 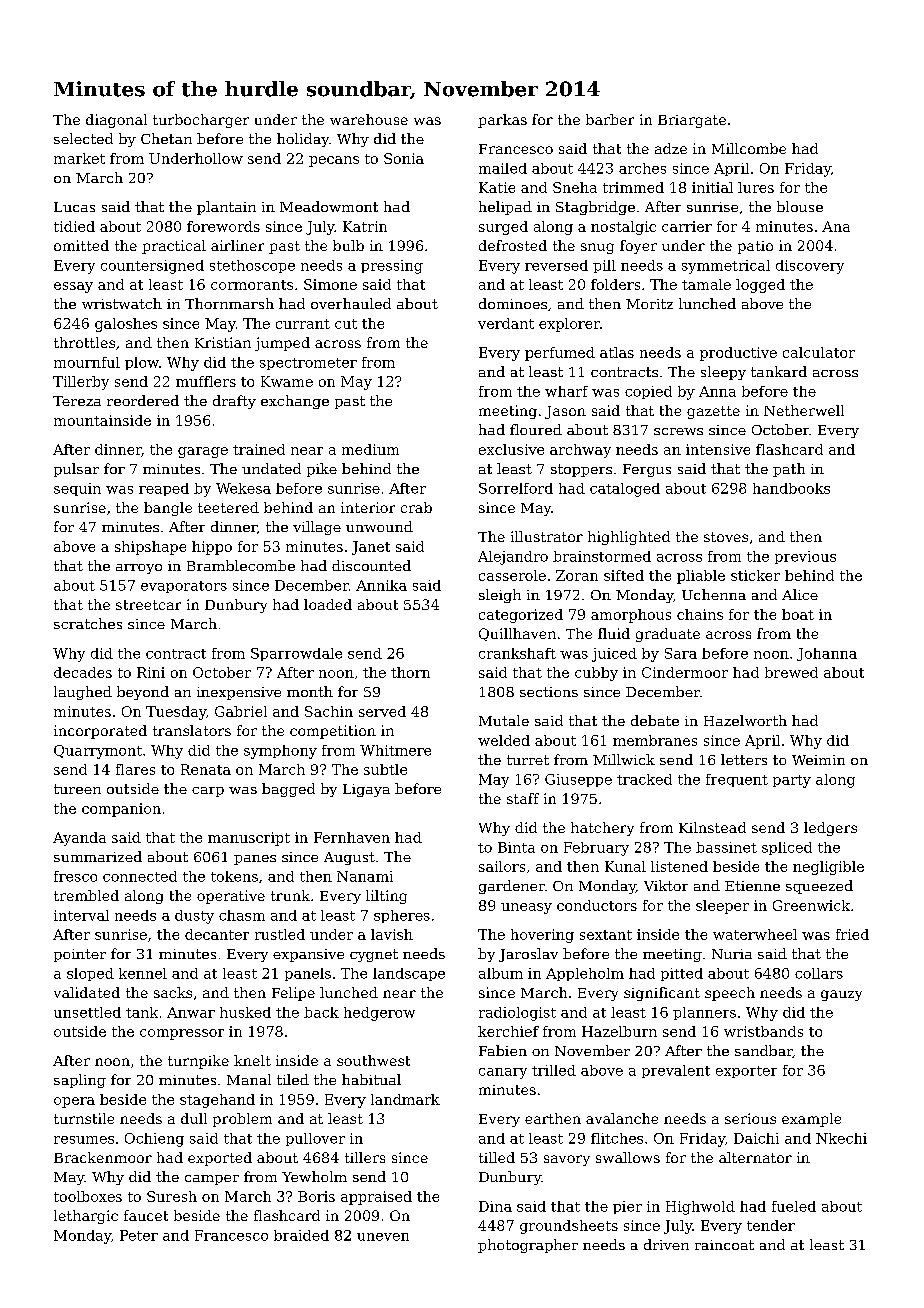 I want to click on waterwheel, so click(x=755, y=934).
